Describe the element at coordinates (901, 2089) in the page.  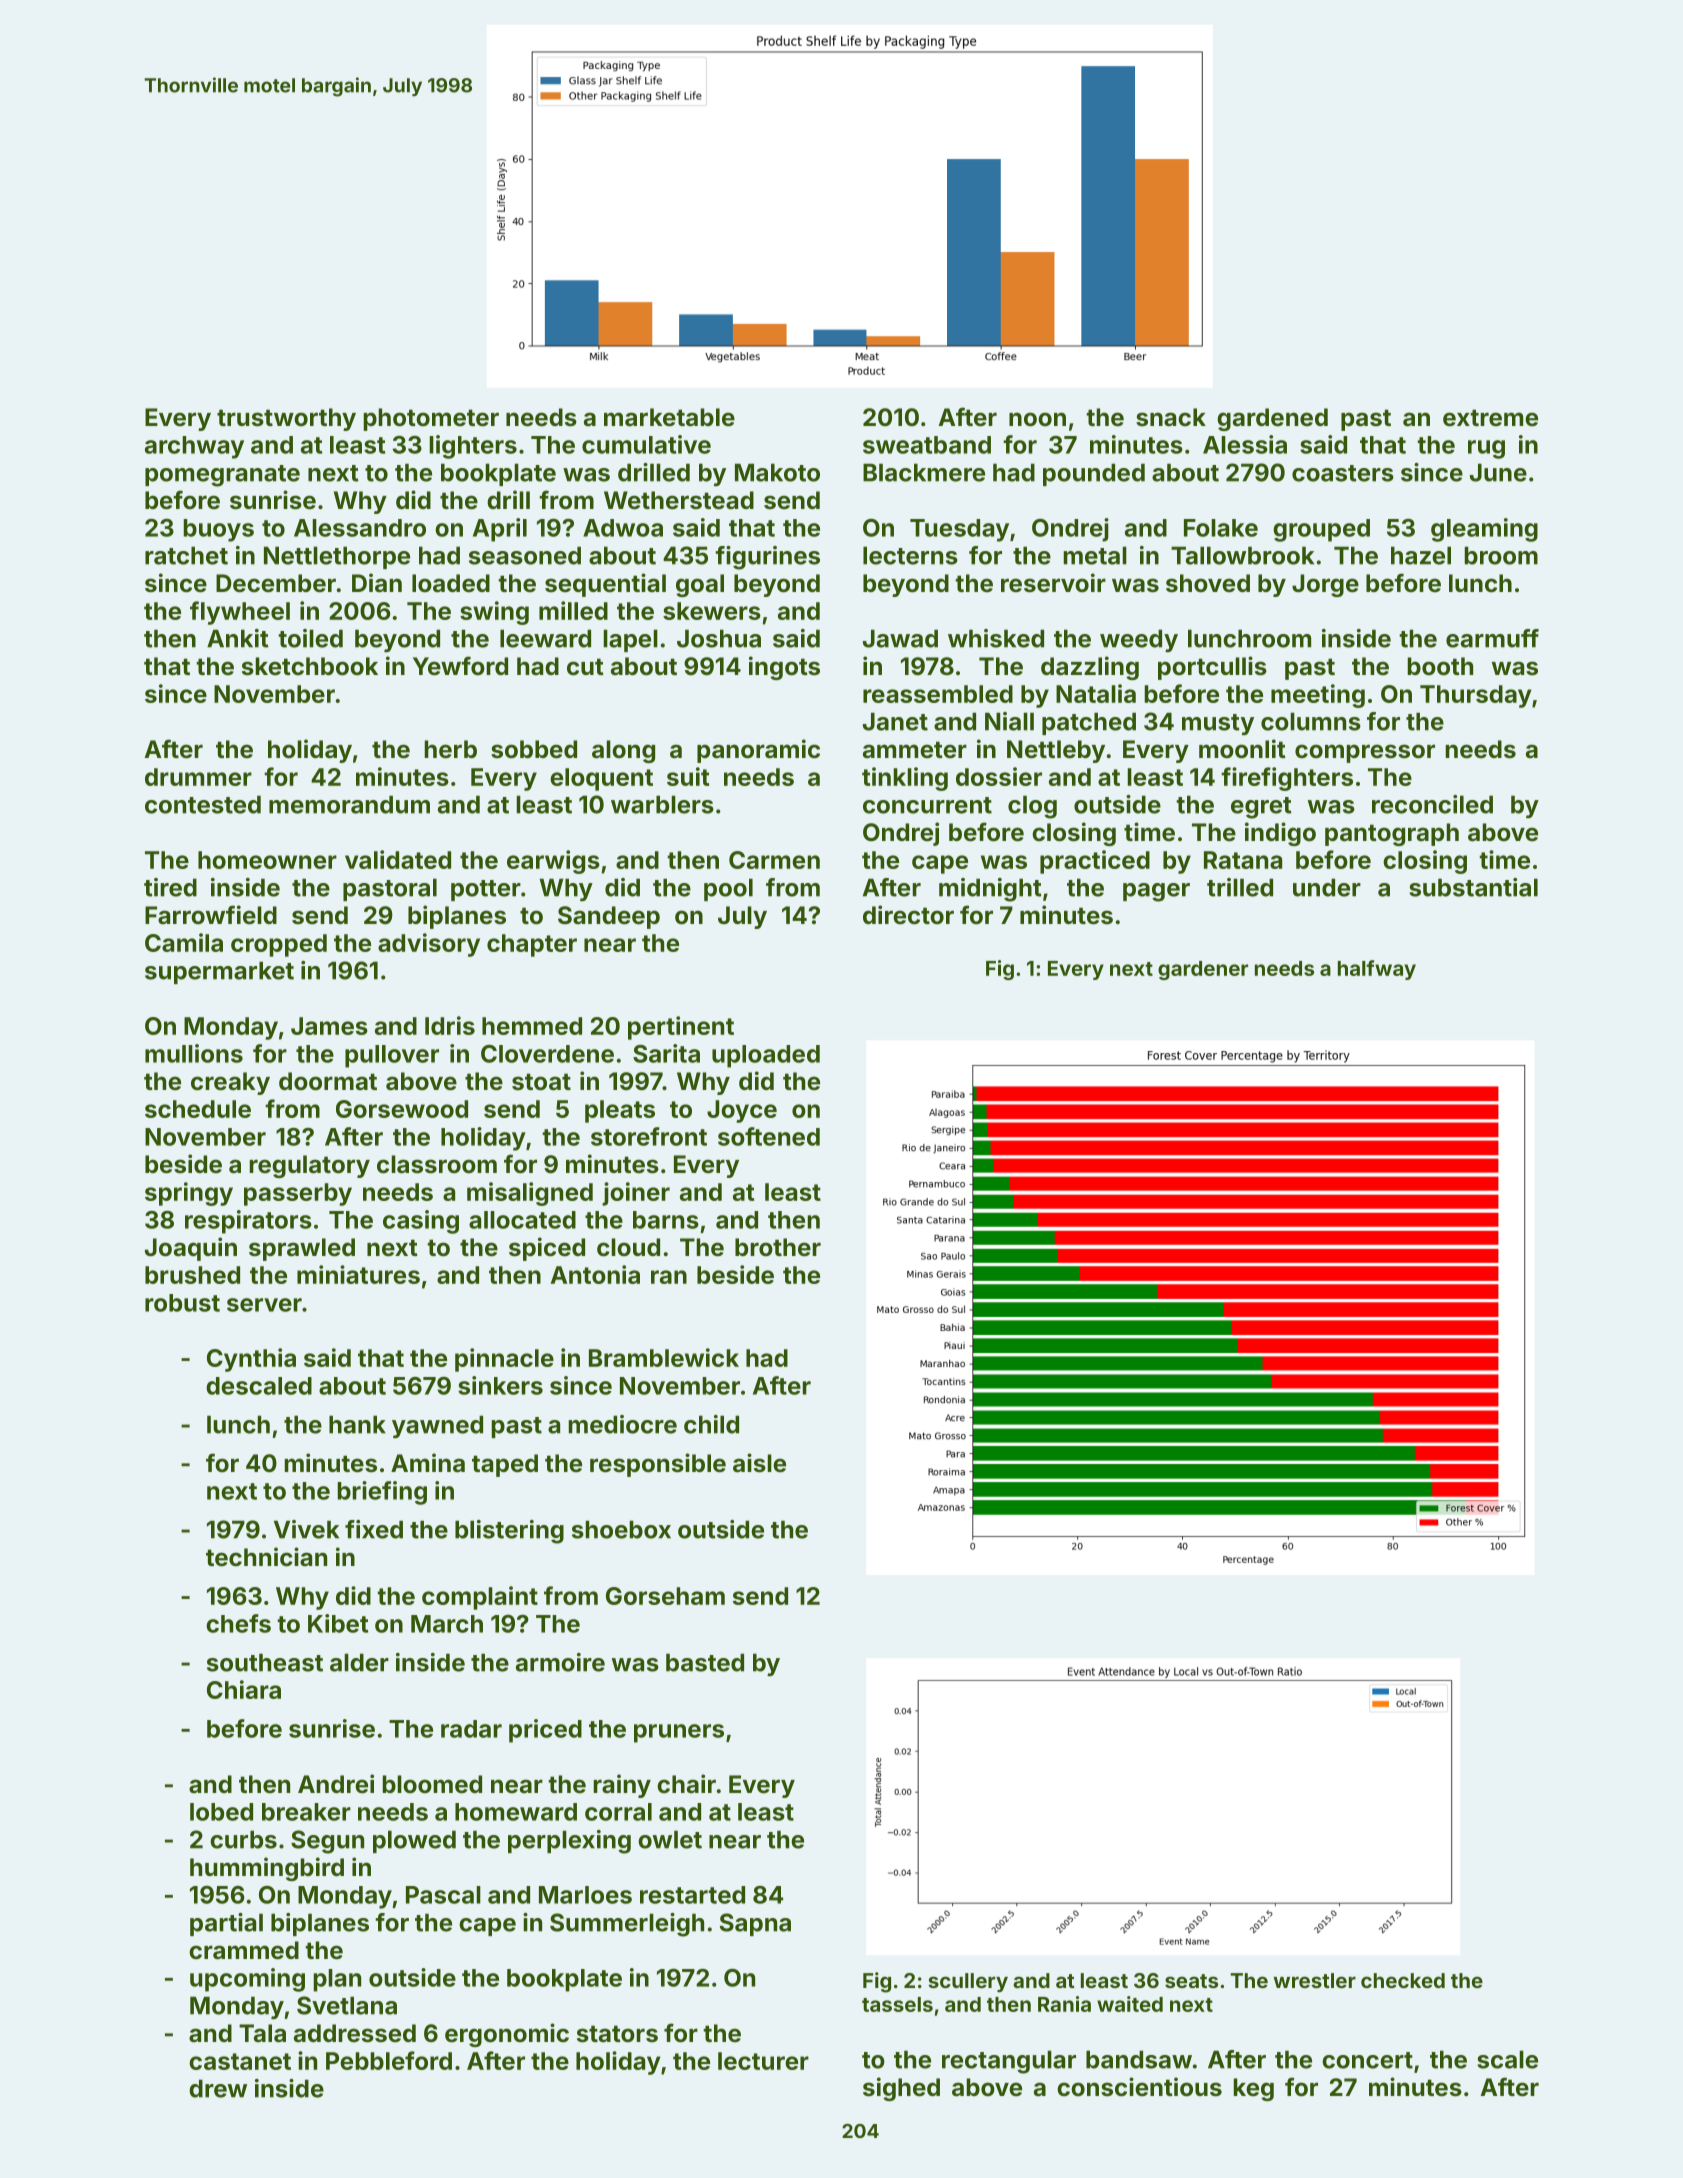
I see `sighed` at that location.
